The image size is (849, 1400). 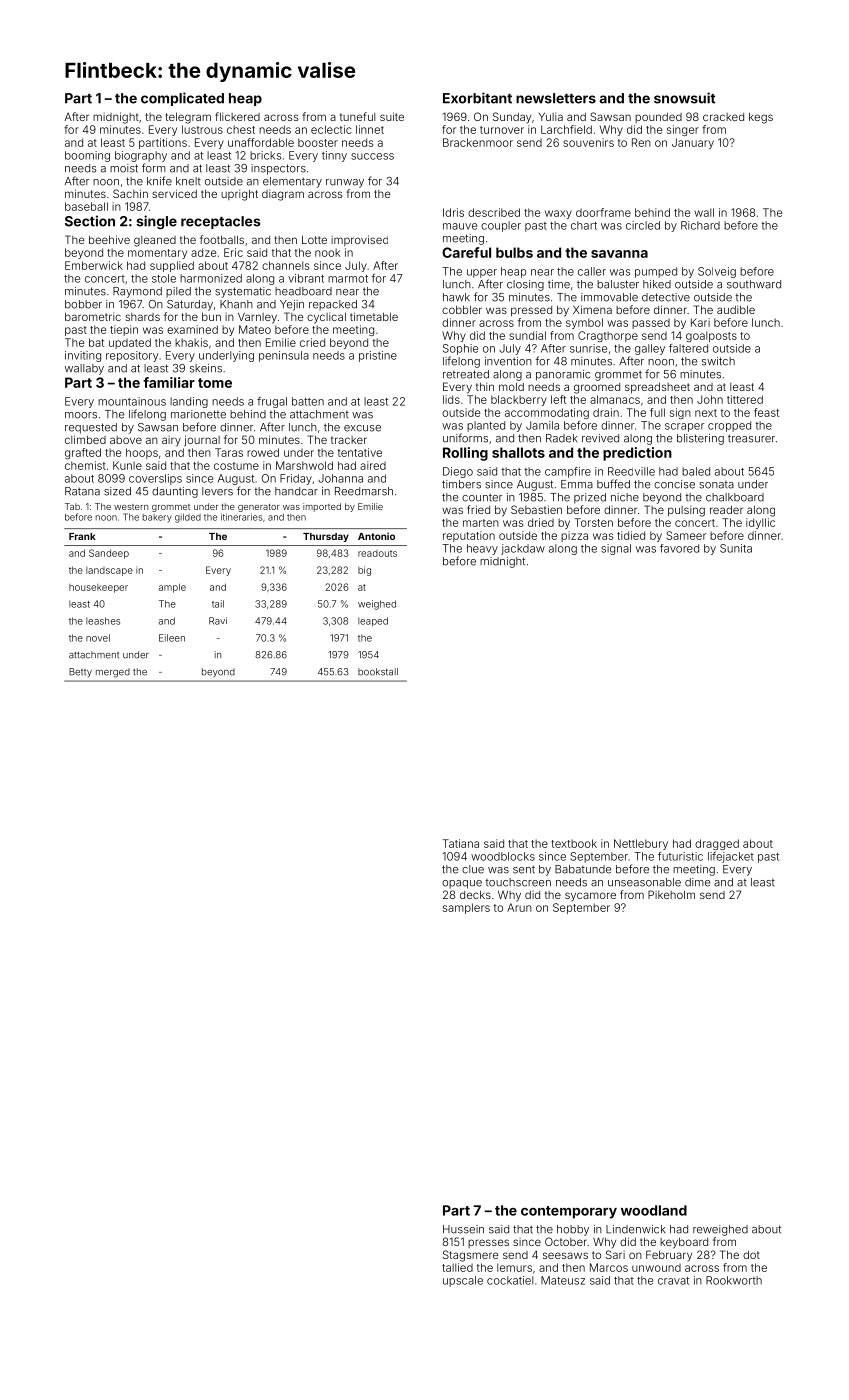 What do you see at coordinates (113, 673) in the screenshot?
I see `merged` at bounding box center [113, 673].
